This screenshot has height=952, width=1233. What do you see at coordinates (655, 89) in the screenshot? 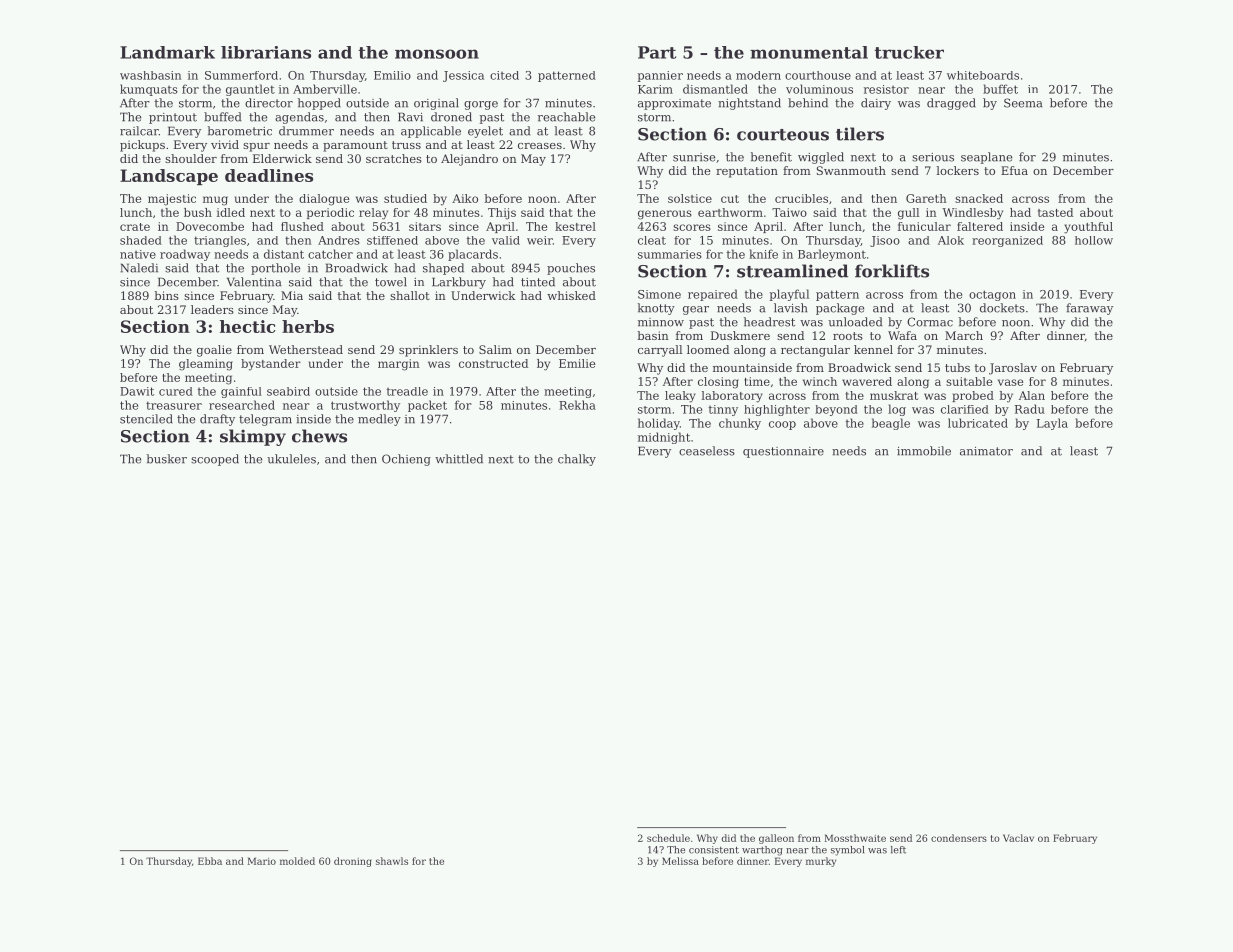
I see `Karim` at bounding box center [655, 89].
